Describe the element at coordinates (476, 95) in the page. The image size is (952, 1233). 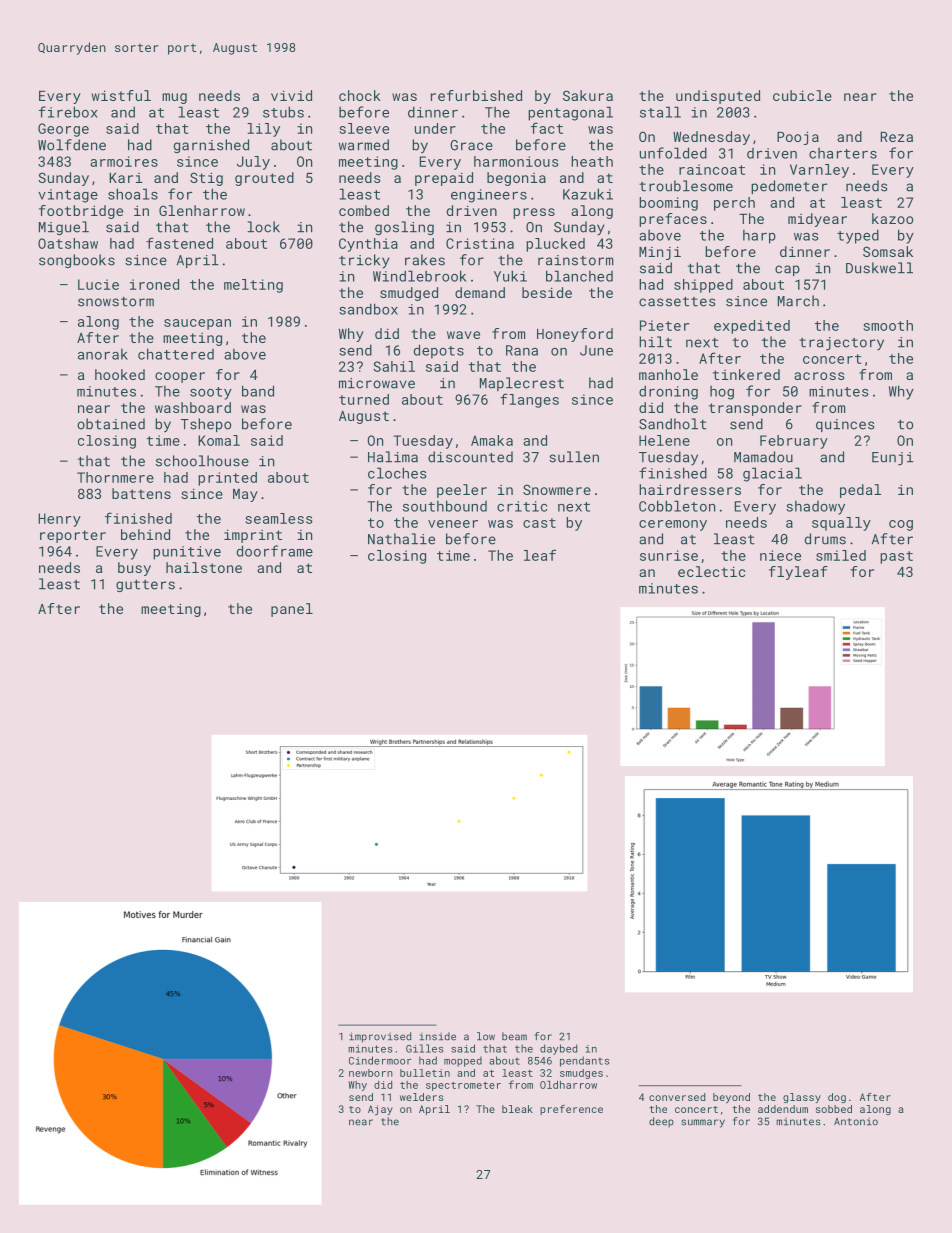
I see `refurbished` at that location.
